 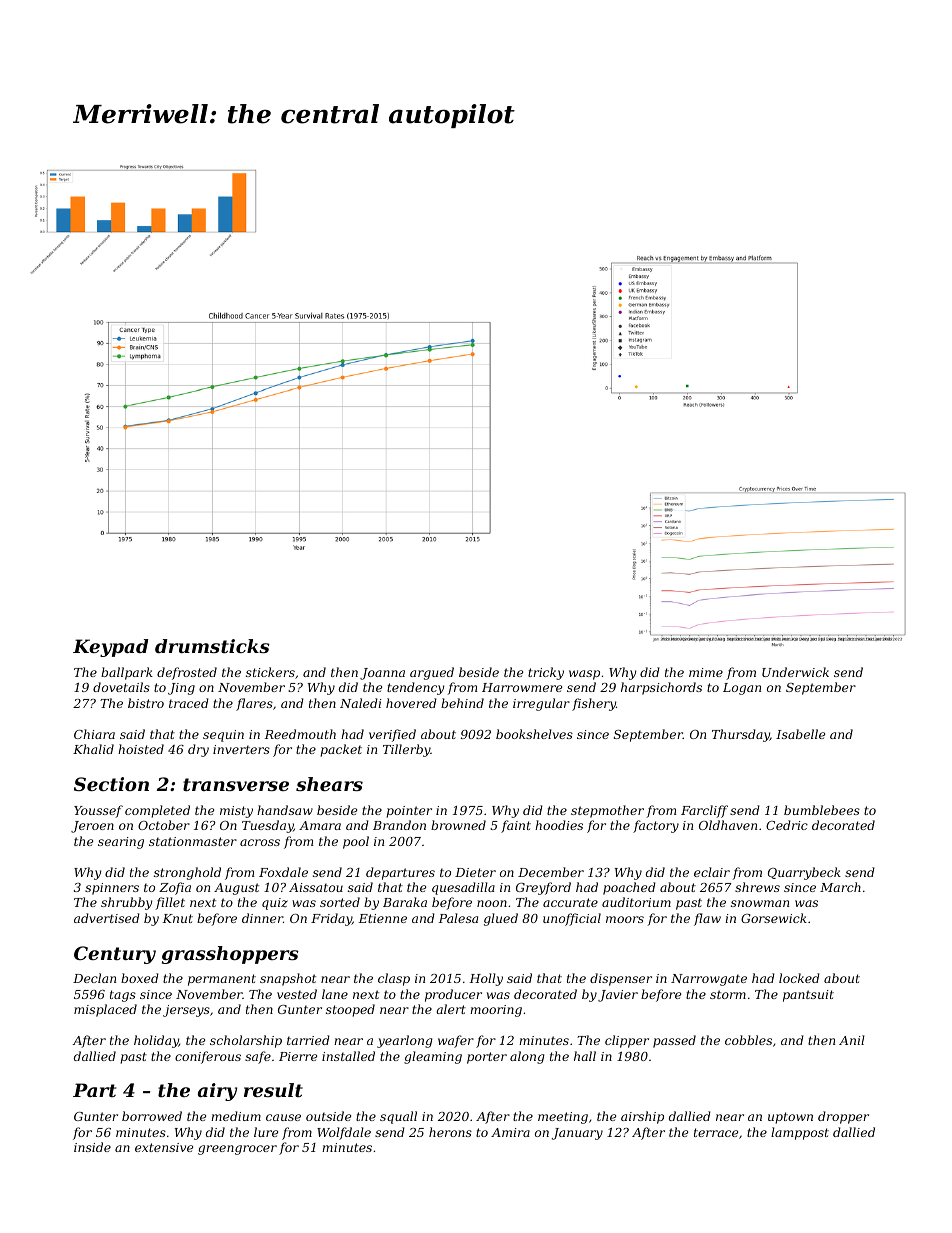 What do you see at coordinates (152, 1116) in the screenshot?
I see `borrowed` at bounding box center [152, 1116].
